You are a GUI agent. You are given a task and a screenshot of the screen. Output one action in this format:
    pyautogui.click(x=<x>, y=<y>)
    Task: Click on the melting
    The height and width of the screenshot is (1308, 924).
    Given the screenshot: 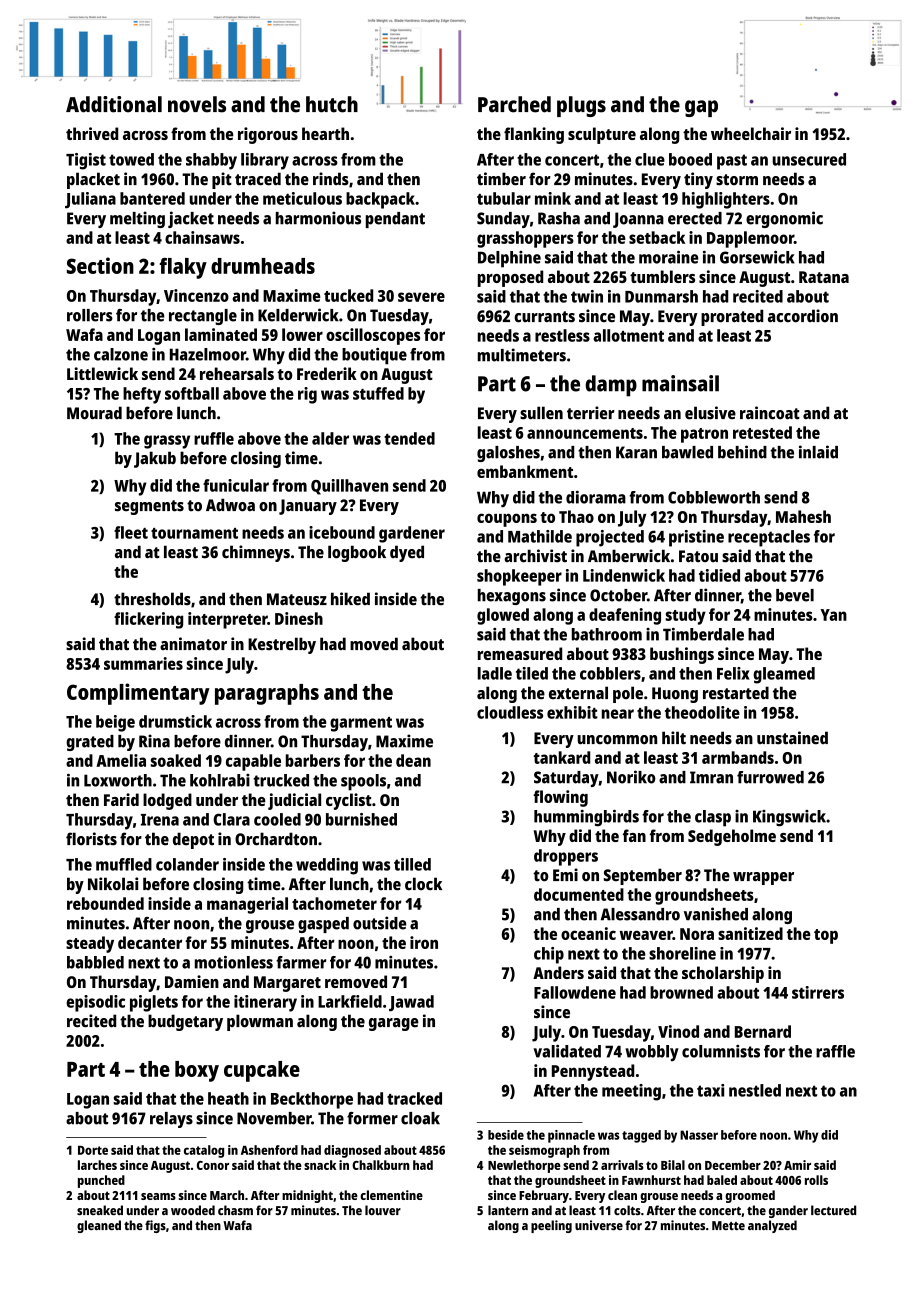 What is the action you would take?
    pyautogui.click(x=137, y=219)
